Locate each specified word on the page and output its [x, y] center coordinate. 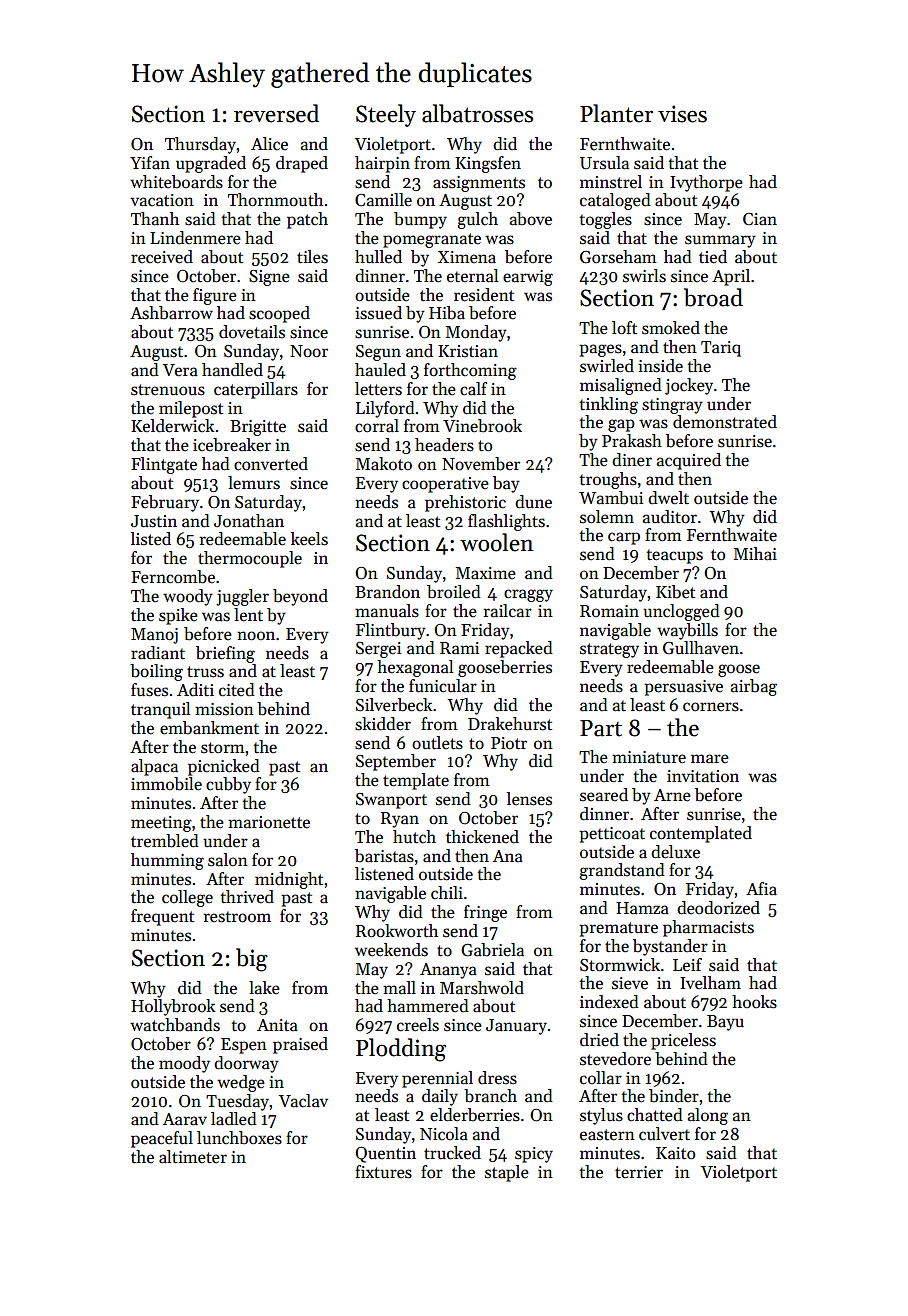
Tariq [721, 349]
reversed [276, 113]
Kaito [675, 1153]
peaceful [162, 1139]
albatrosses [477, 113]
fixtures [383, 1172]
